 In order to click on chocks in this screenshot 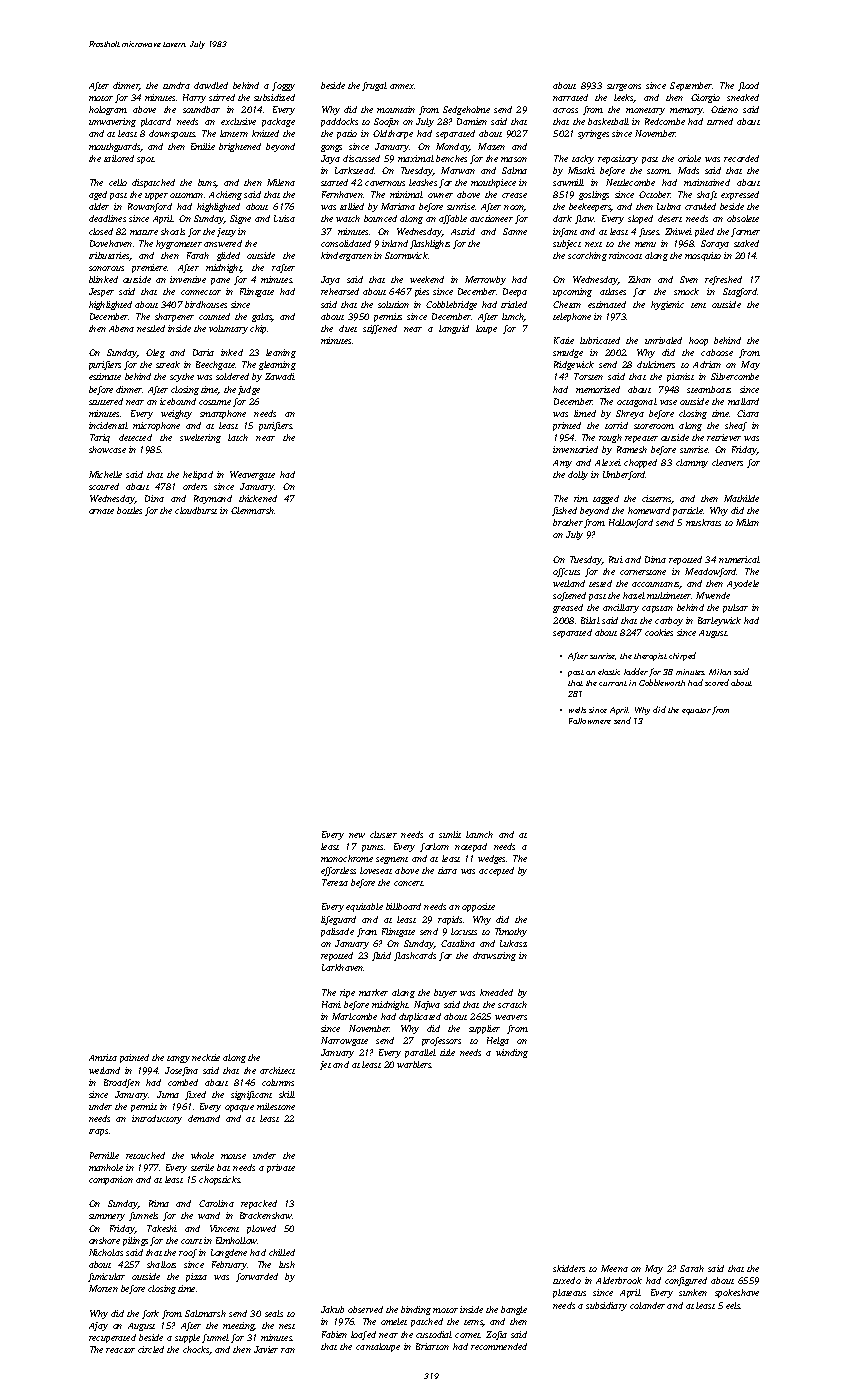, I will do `click(196, 1350)`.
